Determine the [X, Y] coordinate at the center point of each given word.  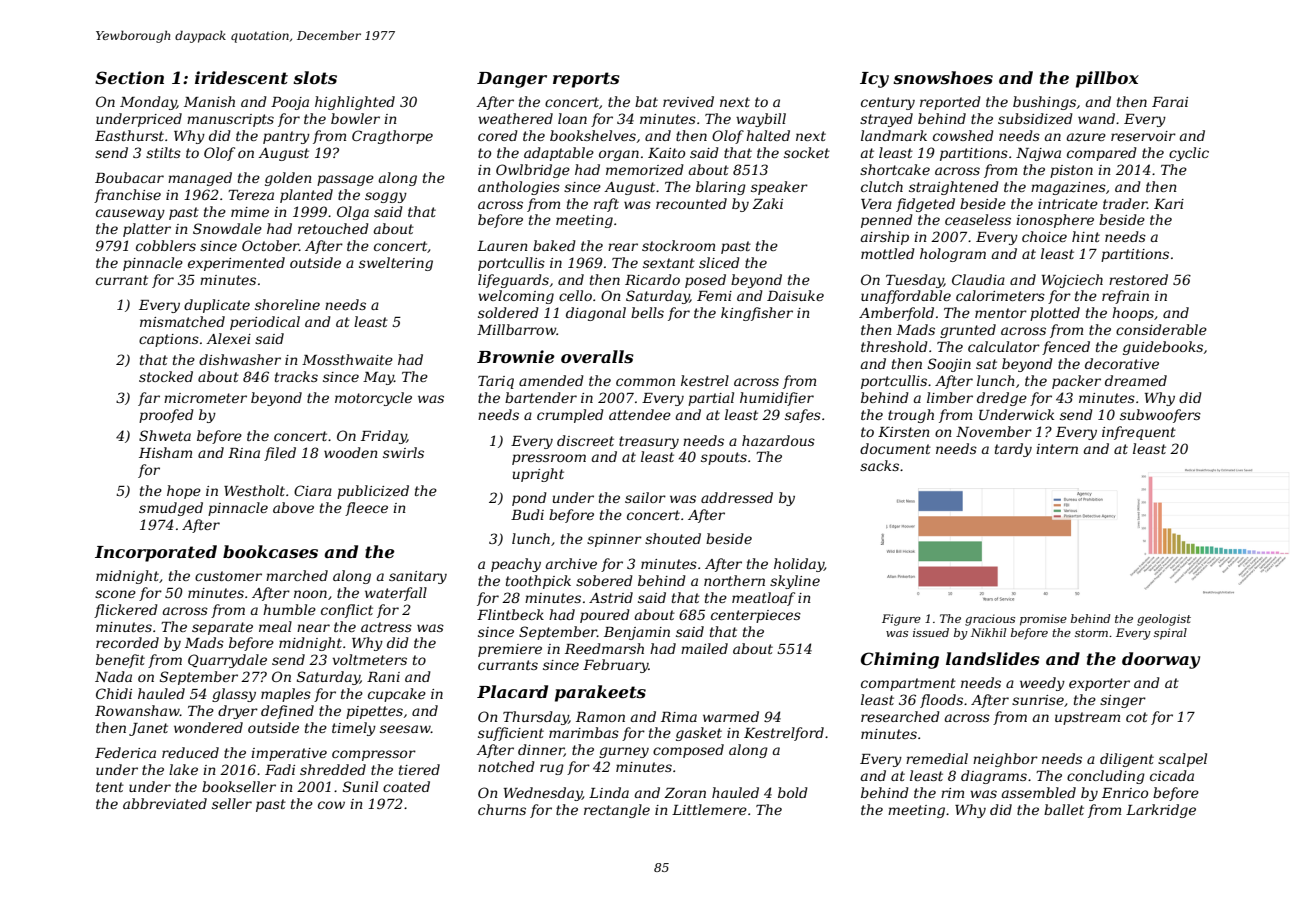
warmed [731, 716]
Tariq [496, 382]
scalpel [1182, 760]
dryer [238, 712]
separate [222, 628]
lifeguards [513, 281]
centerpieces [756, 616]
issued [931, 632]
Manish [209, 101]
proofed [166, 416]
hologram [953, 255]
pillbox [1107, 79]
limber [950, 397]
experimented [236, 264]
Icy [874, 80]
